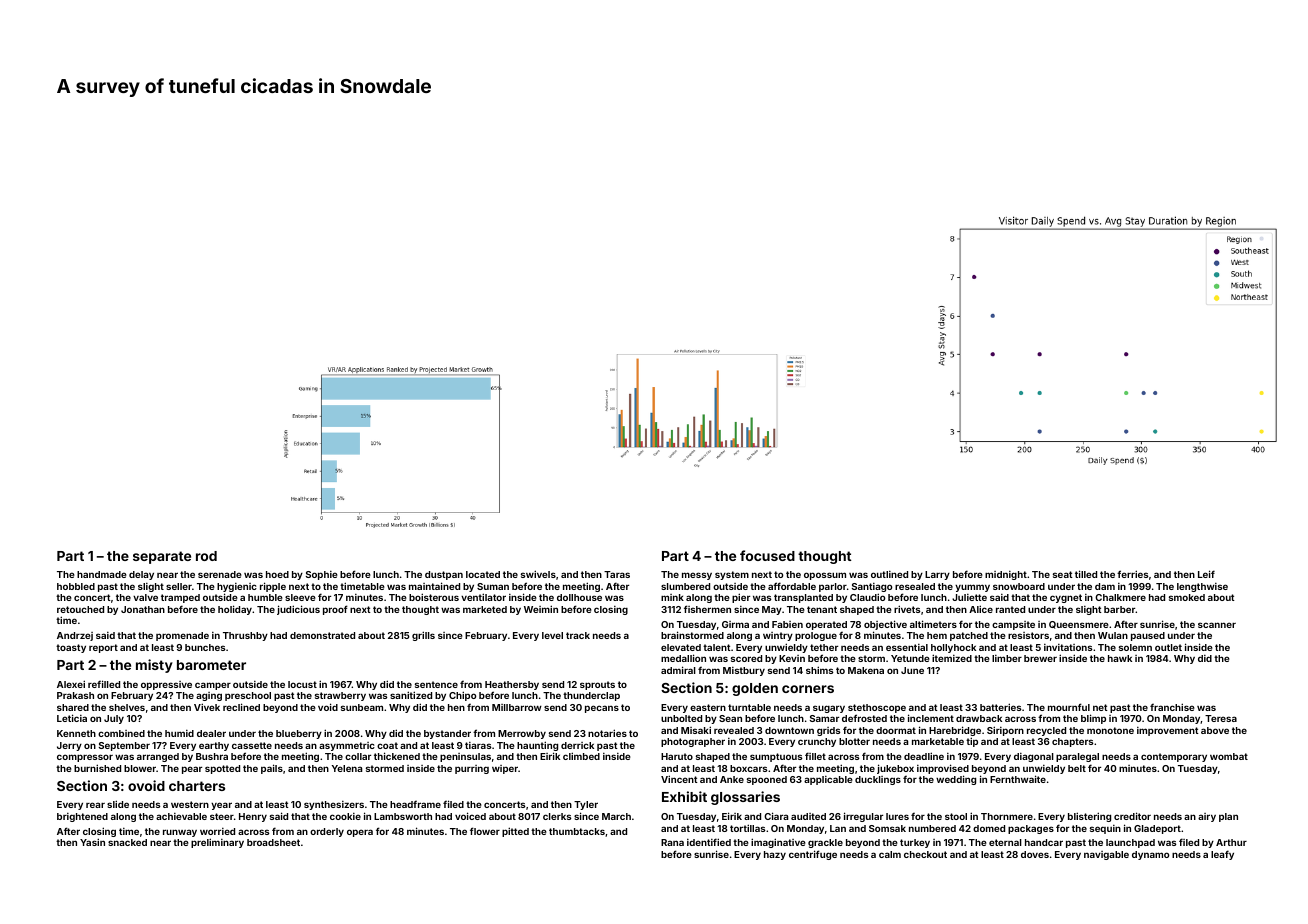 The height and width of the screenshot is (924, 1308). What do you see at coordinates (696, 730) in the screenshot?
I see `Misaki` at bounding box center [696, 730].
